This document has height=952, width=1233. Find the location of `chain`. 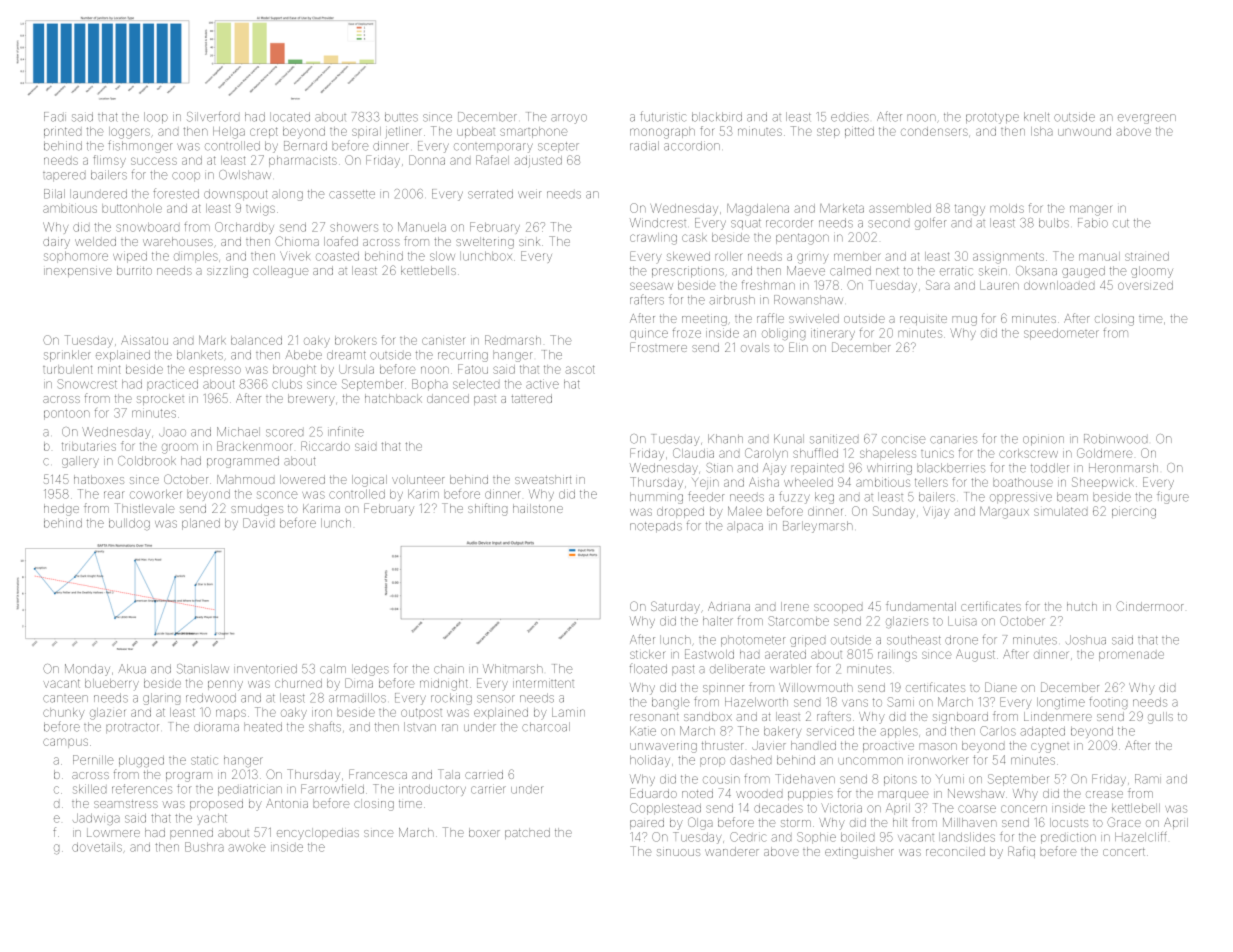

chain is located at coordinates (449, 669).
